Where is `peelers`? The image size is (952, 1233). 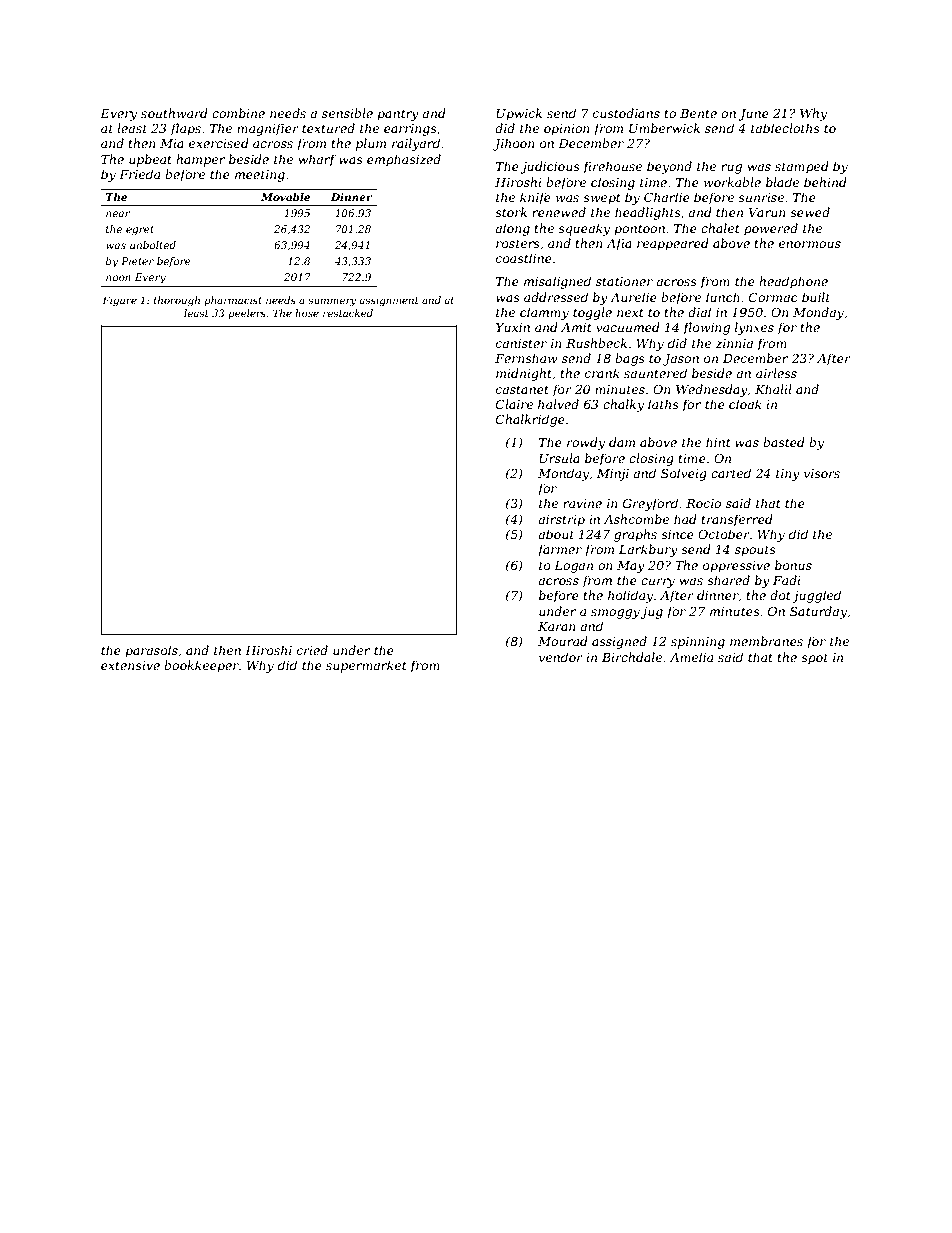
peelers is located at coordinates (247, 314).
